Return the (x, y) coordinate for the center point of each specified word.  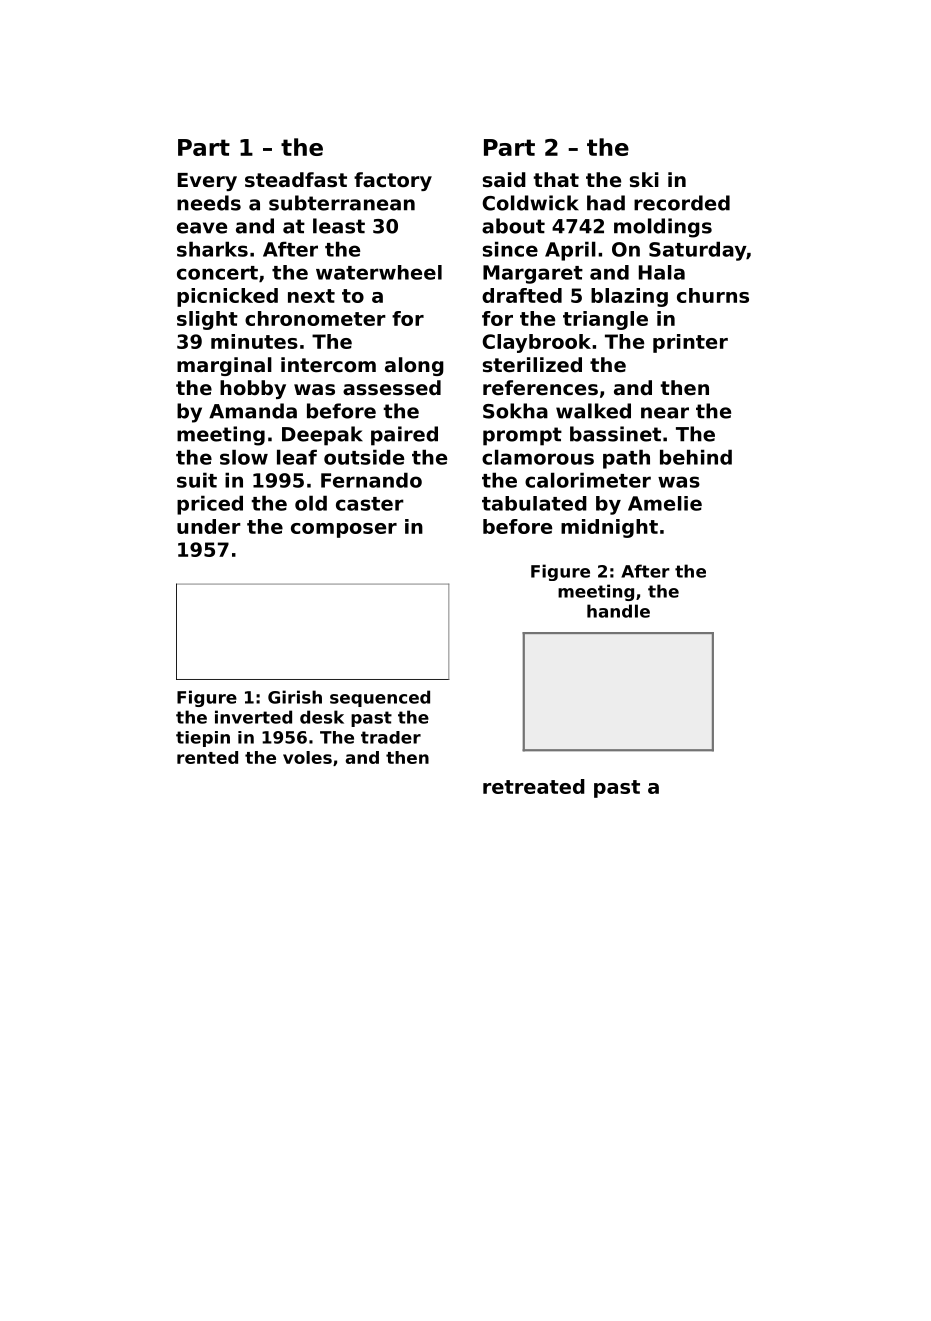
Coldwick (530, 203)
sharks (212, 249)
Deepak (322, 436)
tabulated (534, 503)
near (665, 413)
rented (207, 757)
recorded (682, 203)
